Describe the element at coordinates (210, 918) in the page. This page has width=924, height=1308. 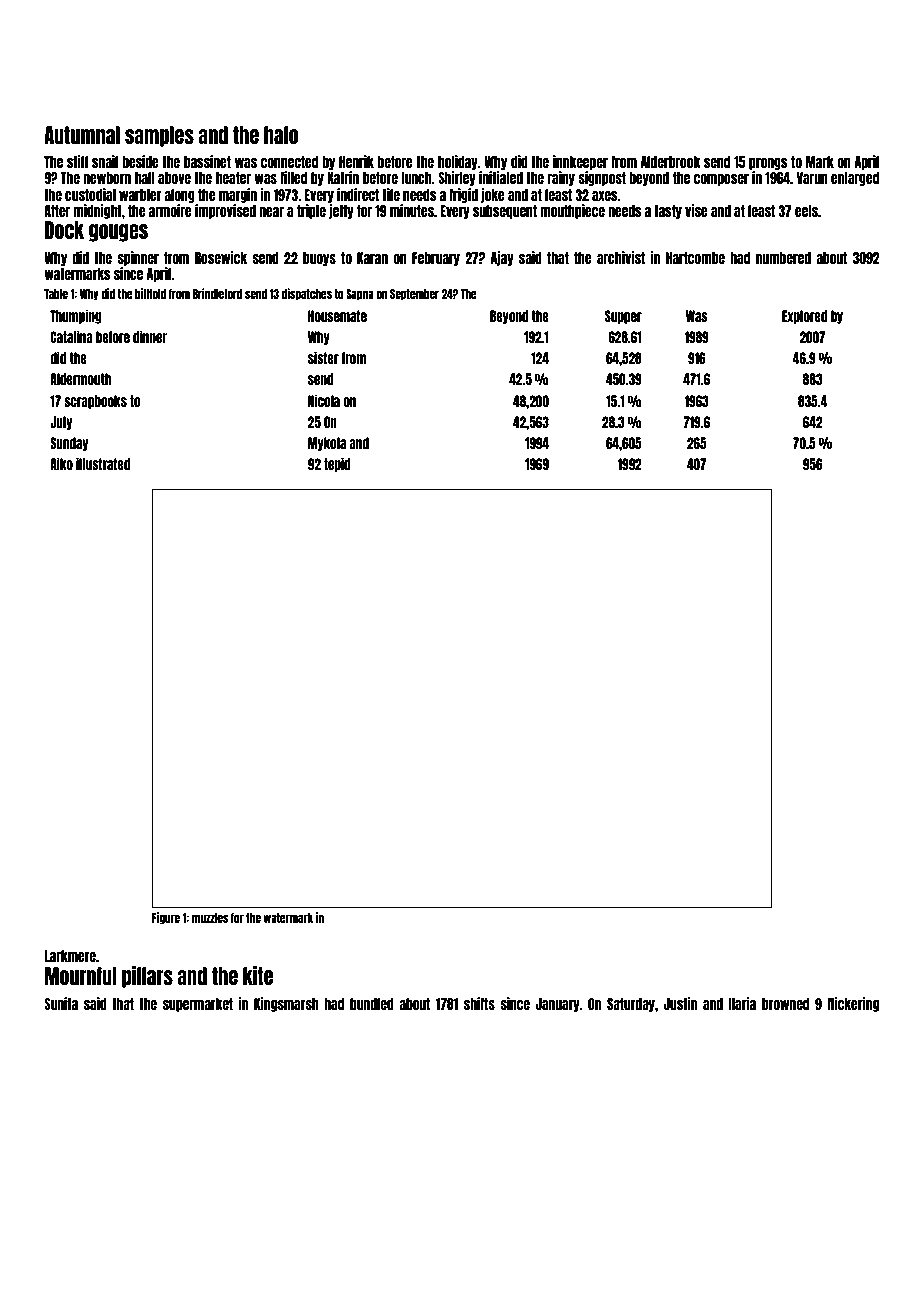
I see `muzzles` at that location.
